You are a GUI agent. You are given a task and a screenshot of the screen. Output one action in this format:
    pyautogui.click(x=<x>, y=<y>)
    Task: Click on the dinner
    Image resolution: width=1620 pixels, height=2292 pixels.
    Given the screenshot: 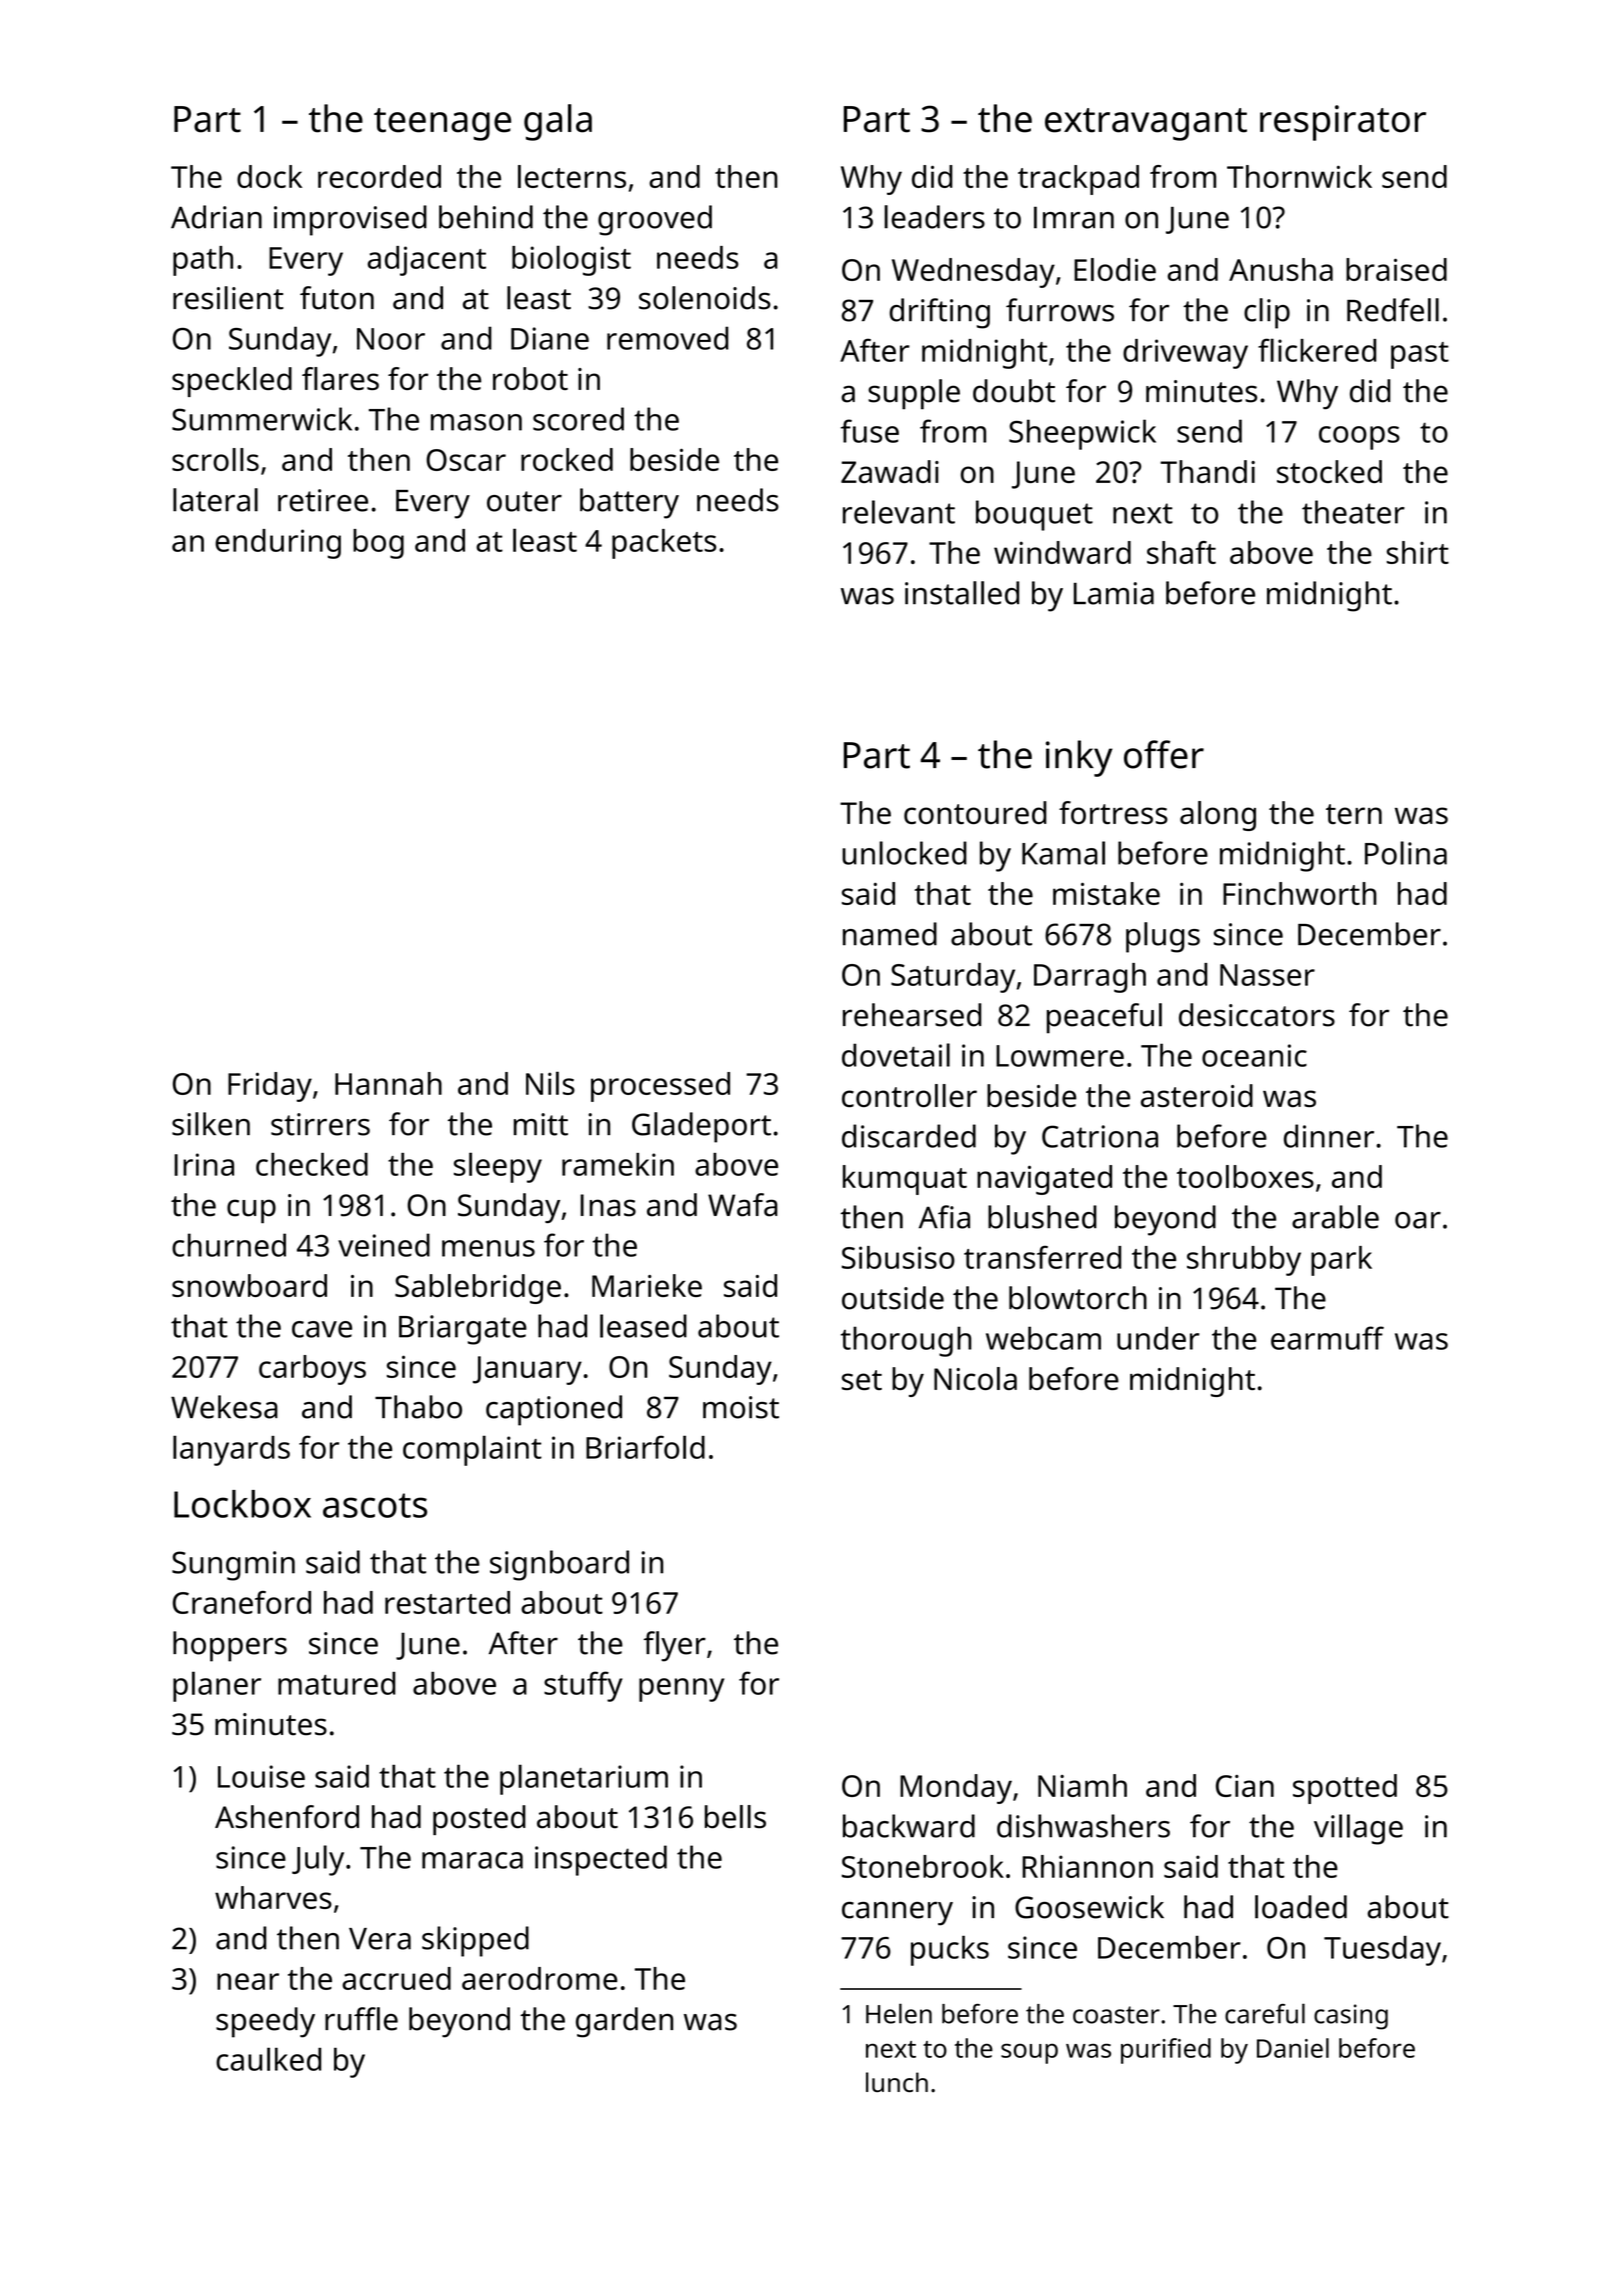 What is the action you would take?
    pyautogui.click(x=1329, y=1136)
